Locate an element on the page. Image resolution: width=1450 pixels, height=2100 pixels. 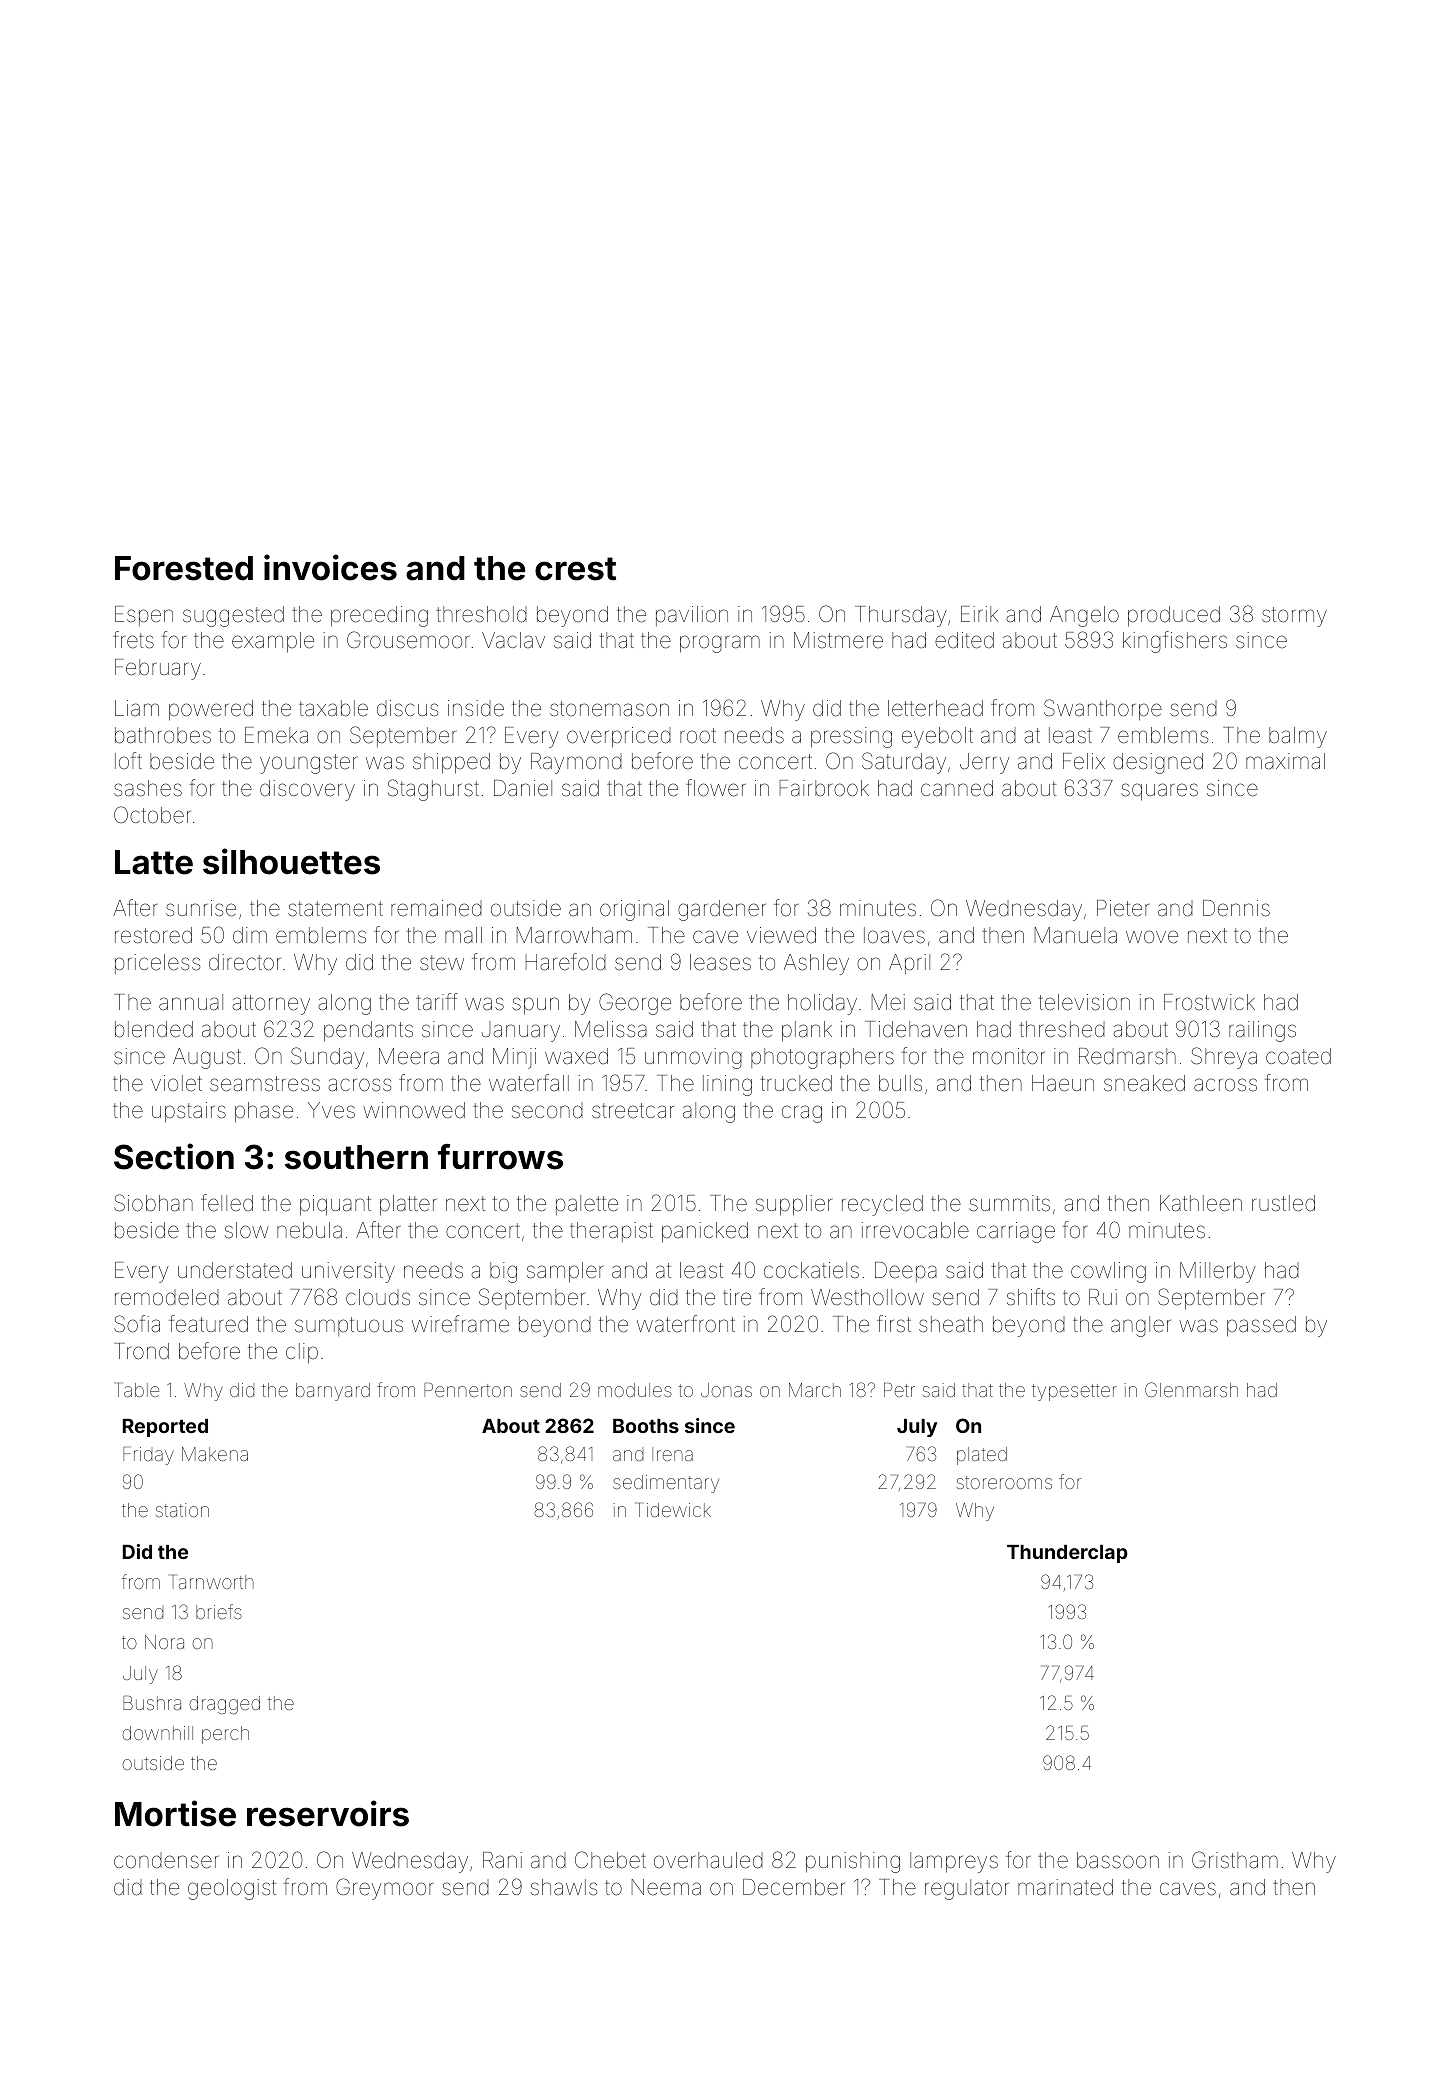
Eirik is located at coordinates (979, 614).
